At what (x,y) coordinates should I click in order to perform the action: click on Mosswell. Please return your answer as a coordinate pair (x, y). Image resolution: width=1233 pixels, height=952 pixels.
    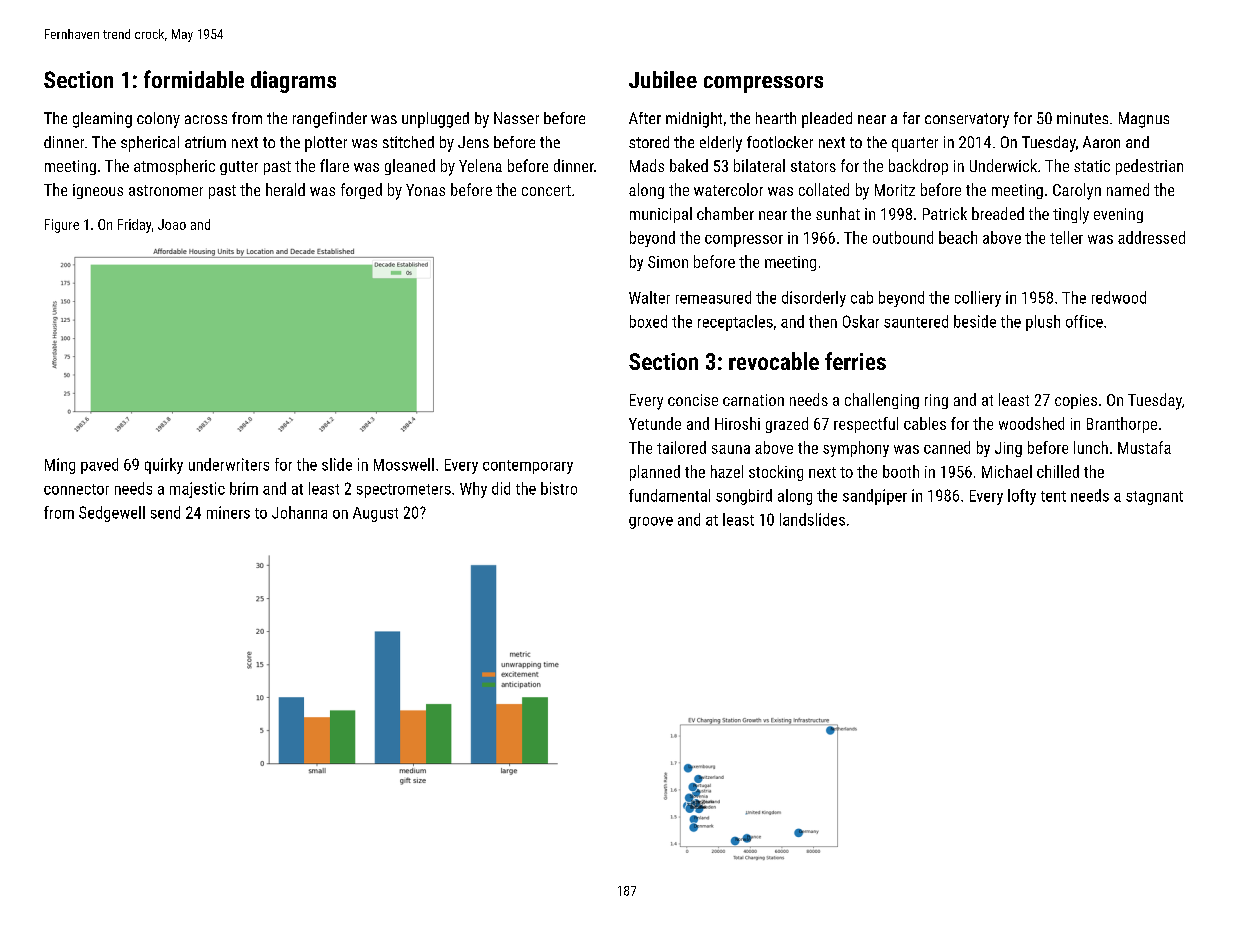
    Looking at the image, I should click on (404, 464).
